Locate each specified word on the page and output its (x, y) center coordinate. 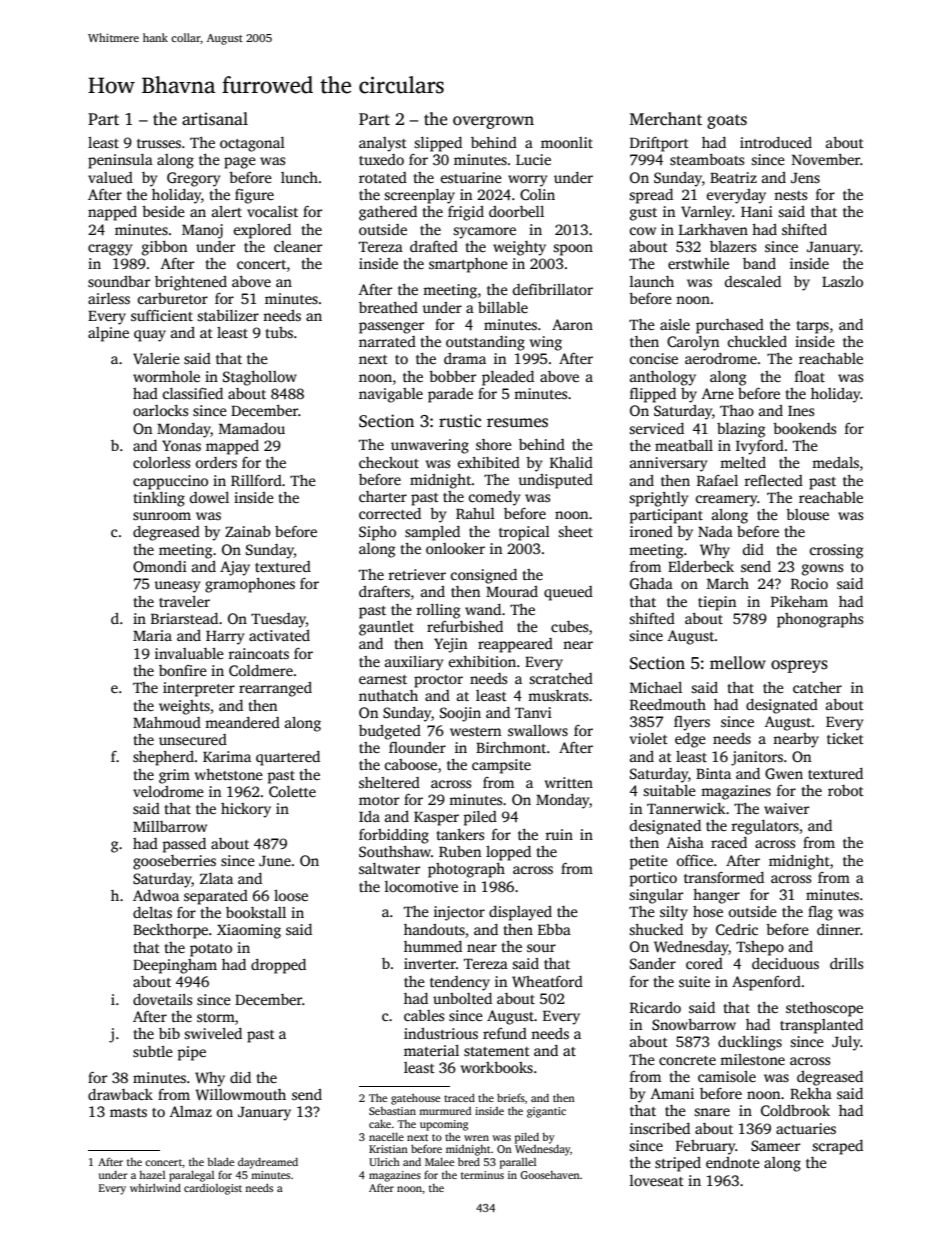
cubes (569, 626)
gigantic (546, 1112)
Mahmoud (167, 722)
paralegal (191, 1176)
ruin (559, 834)
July (846, 1043)
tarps (813, 327)
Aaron (572, 324)
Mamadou (252, 428)
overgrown (493, 122)
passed (184, 845)
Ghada (651, 583)
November (826, 159)
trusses (159, 143)
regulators (765, 827)
